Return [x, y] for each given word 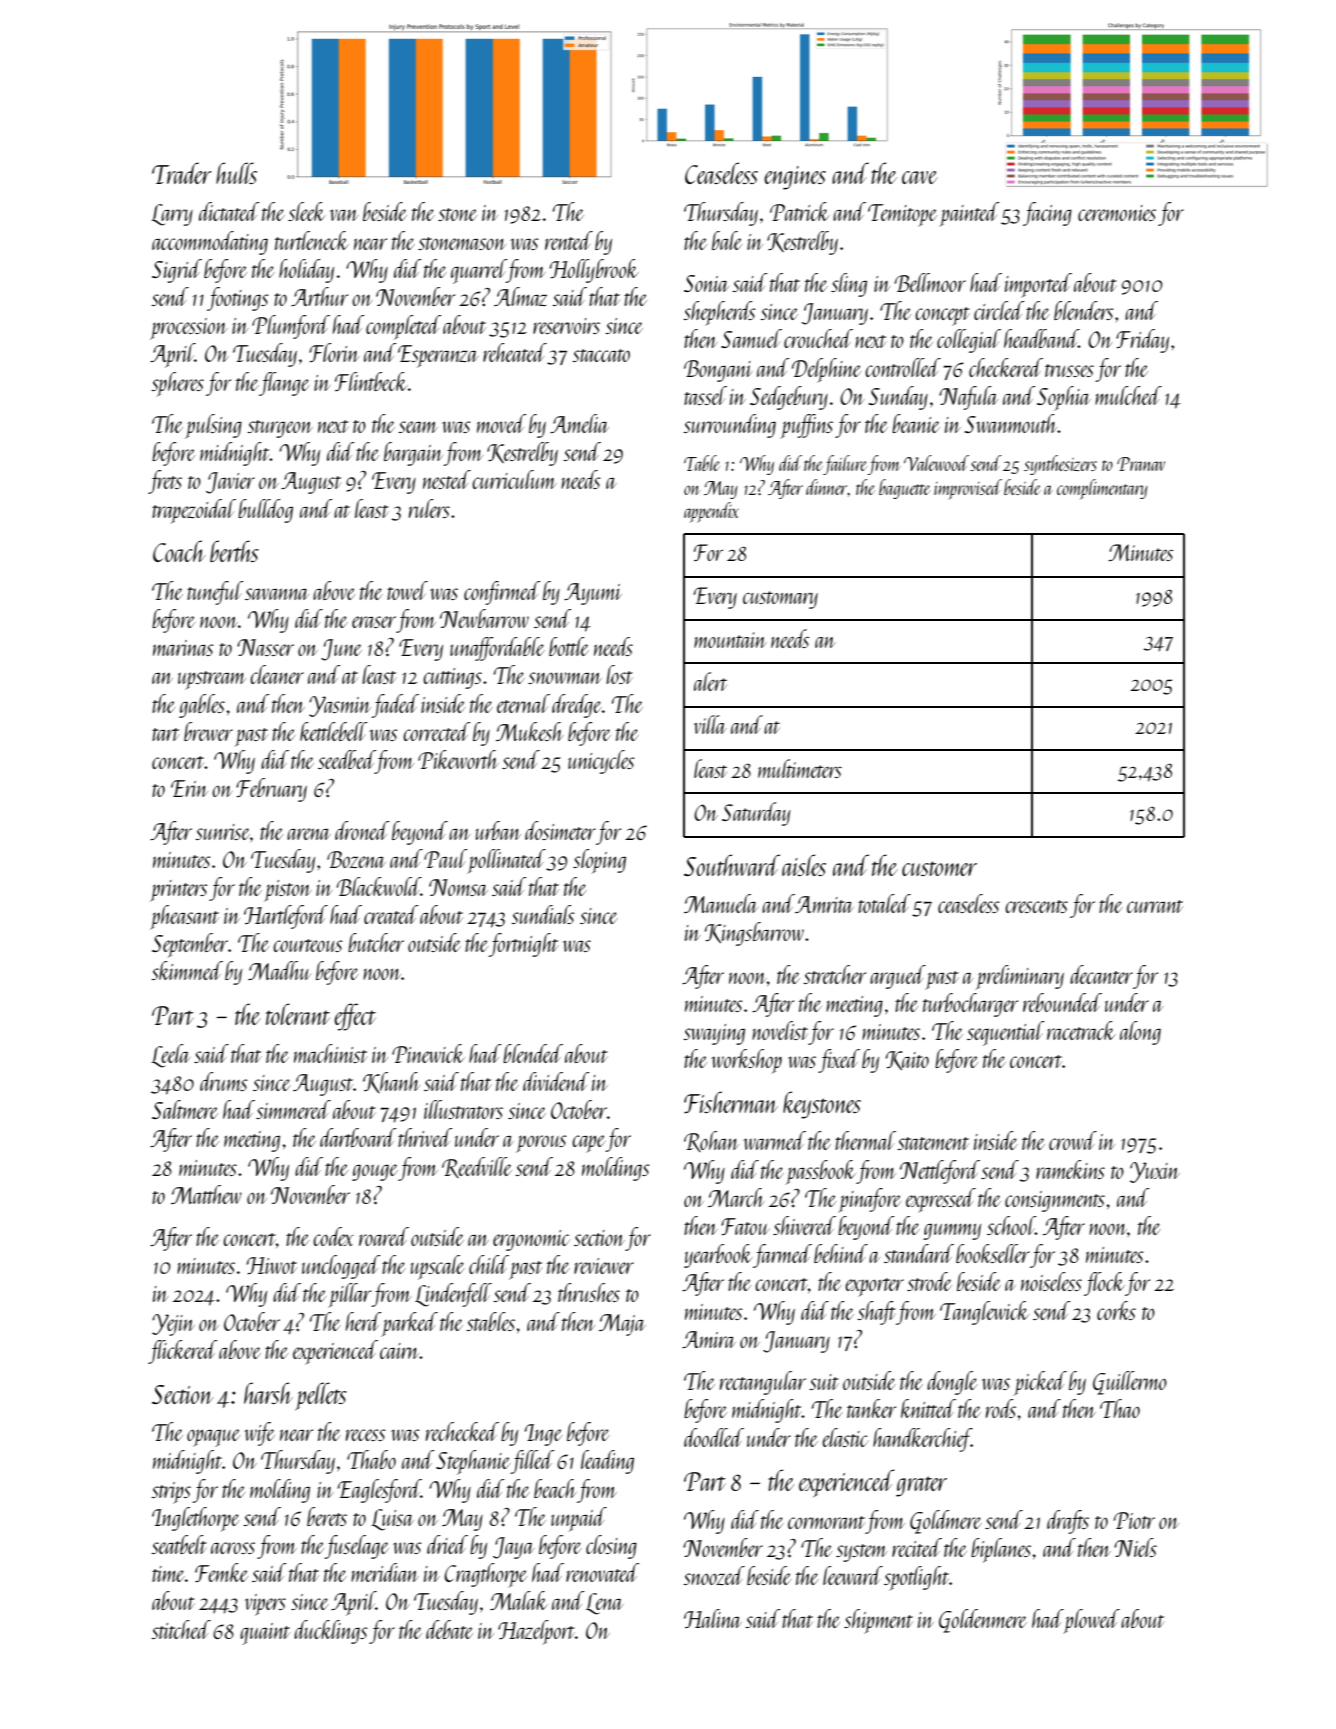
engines [795, 178]
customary [780, 600]
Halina [713, 1618]
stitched [181, 1629]
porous [541, 1144]
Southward [732, 865]
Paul [445, 858]
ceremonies [1117, 213]
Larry [172, 215]
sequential [1006, 1033]
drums [224, 1081]
